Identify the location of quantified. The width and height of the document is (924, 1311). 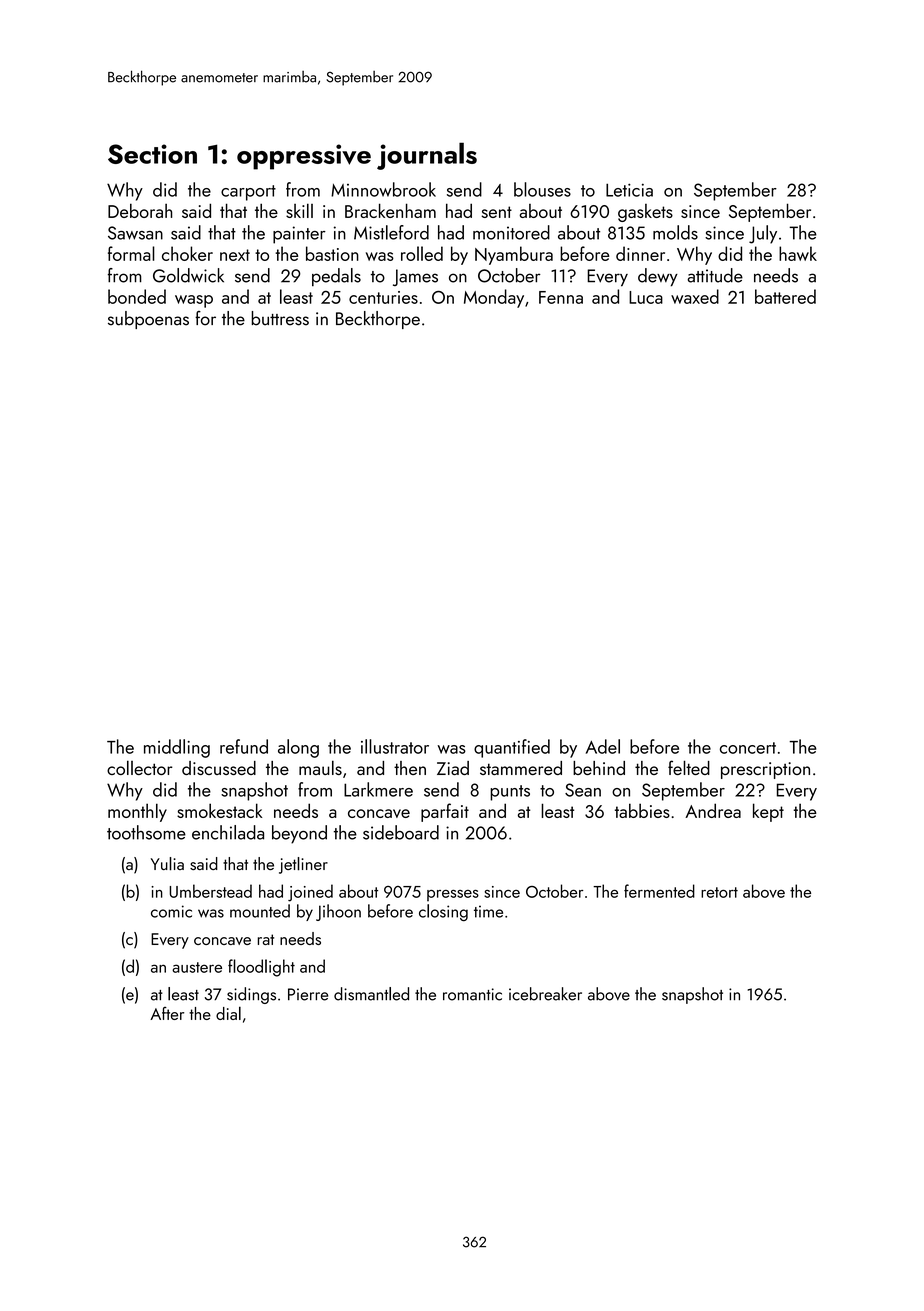
(512, 748).
